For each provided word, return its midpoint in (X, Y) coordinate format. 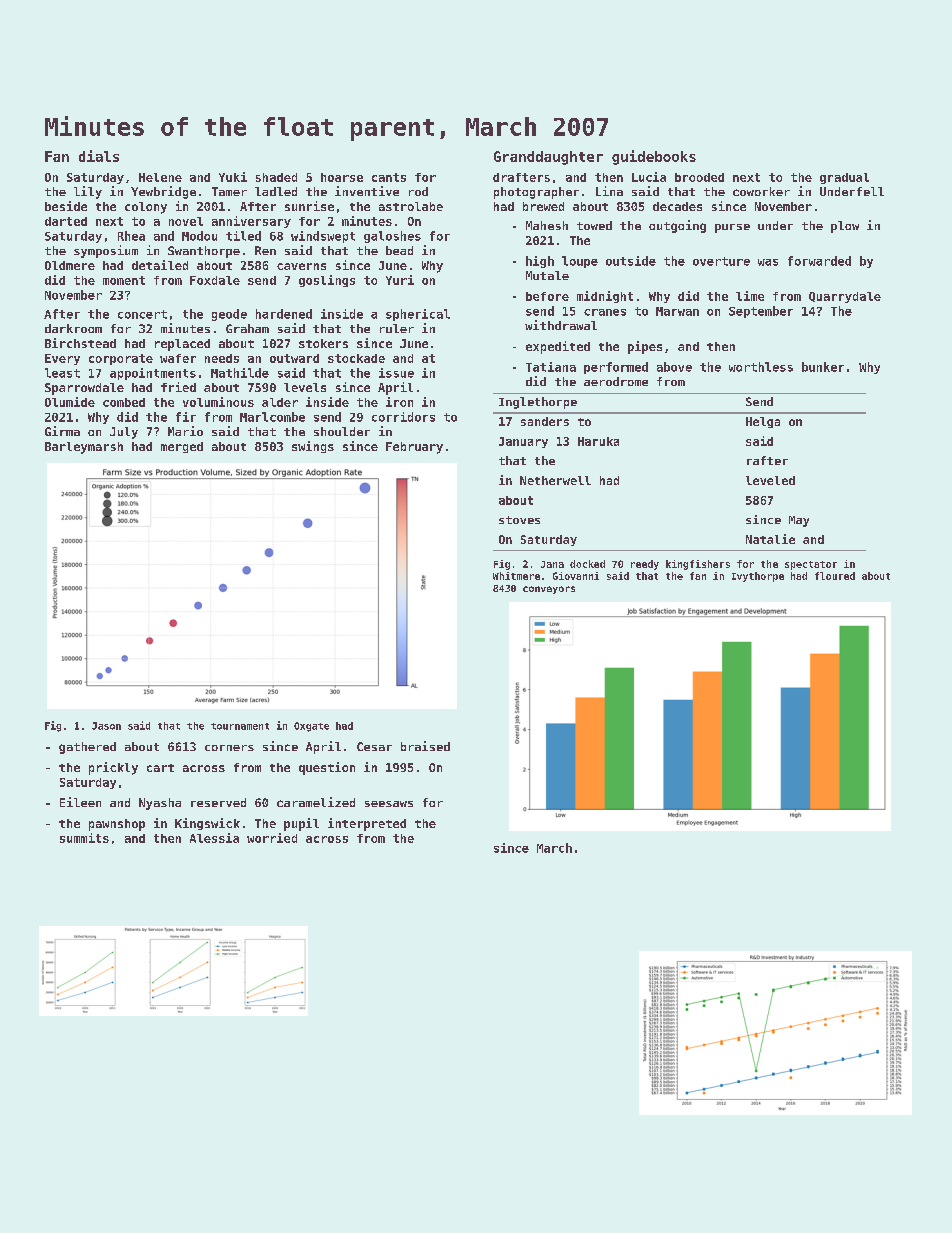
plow (845, 227)
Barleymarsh (84, 448)
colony (146, 208)
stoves (519, 520)
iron (399, 402)
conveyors (549, 590)
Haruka (598, 441)
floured (835, 576)
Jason (106, 726)
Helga (763, 422)
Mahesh (547, 225)
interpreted (367, 824)
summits (84, 838)
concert (142, 314)
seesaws (389, 804)
